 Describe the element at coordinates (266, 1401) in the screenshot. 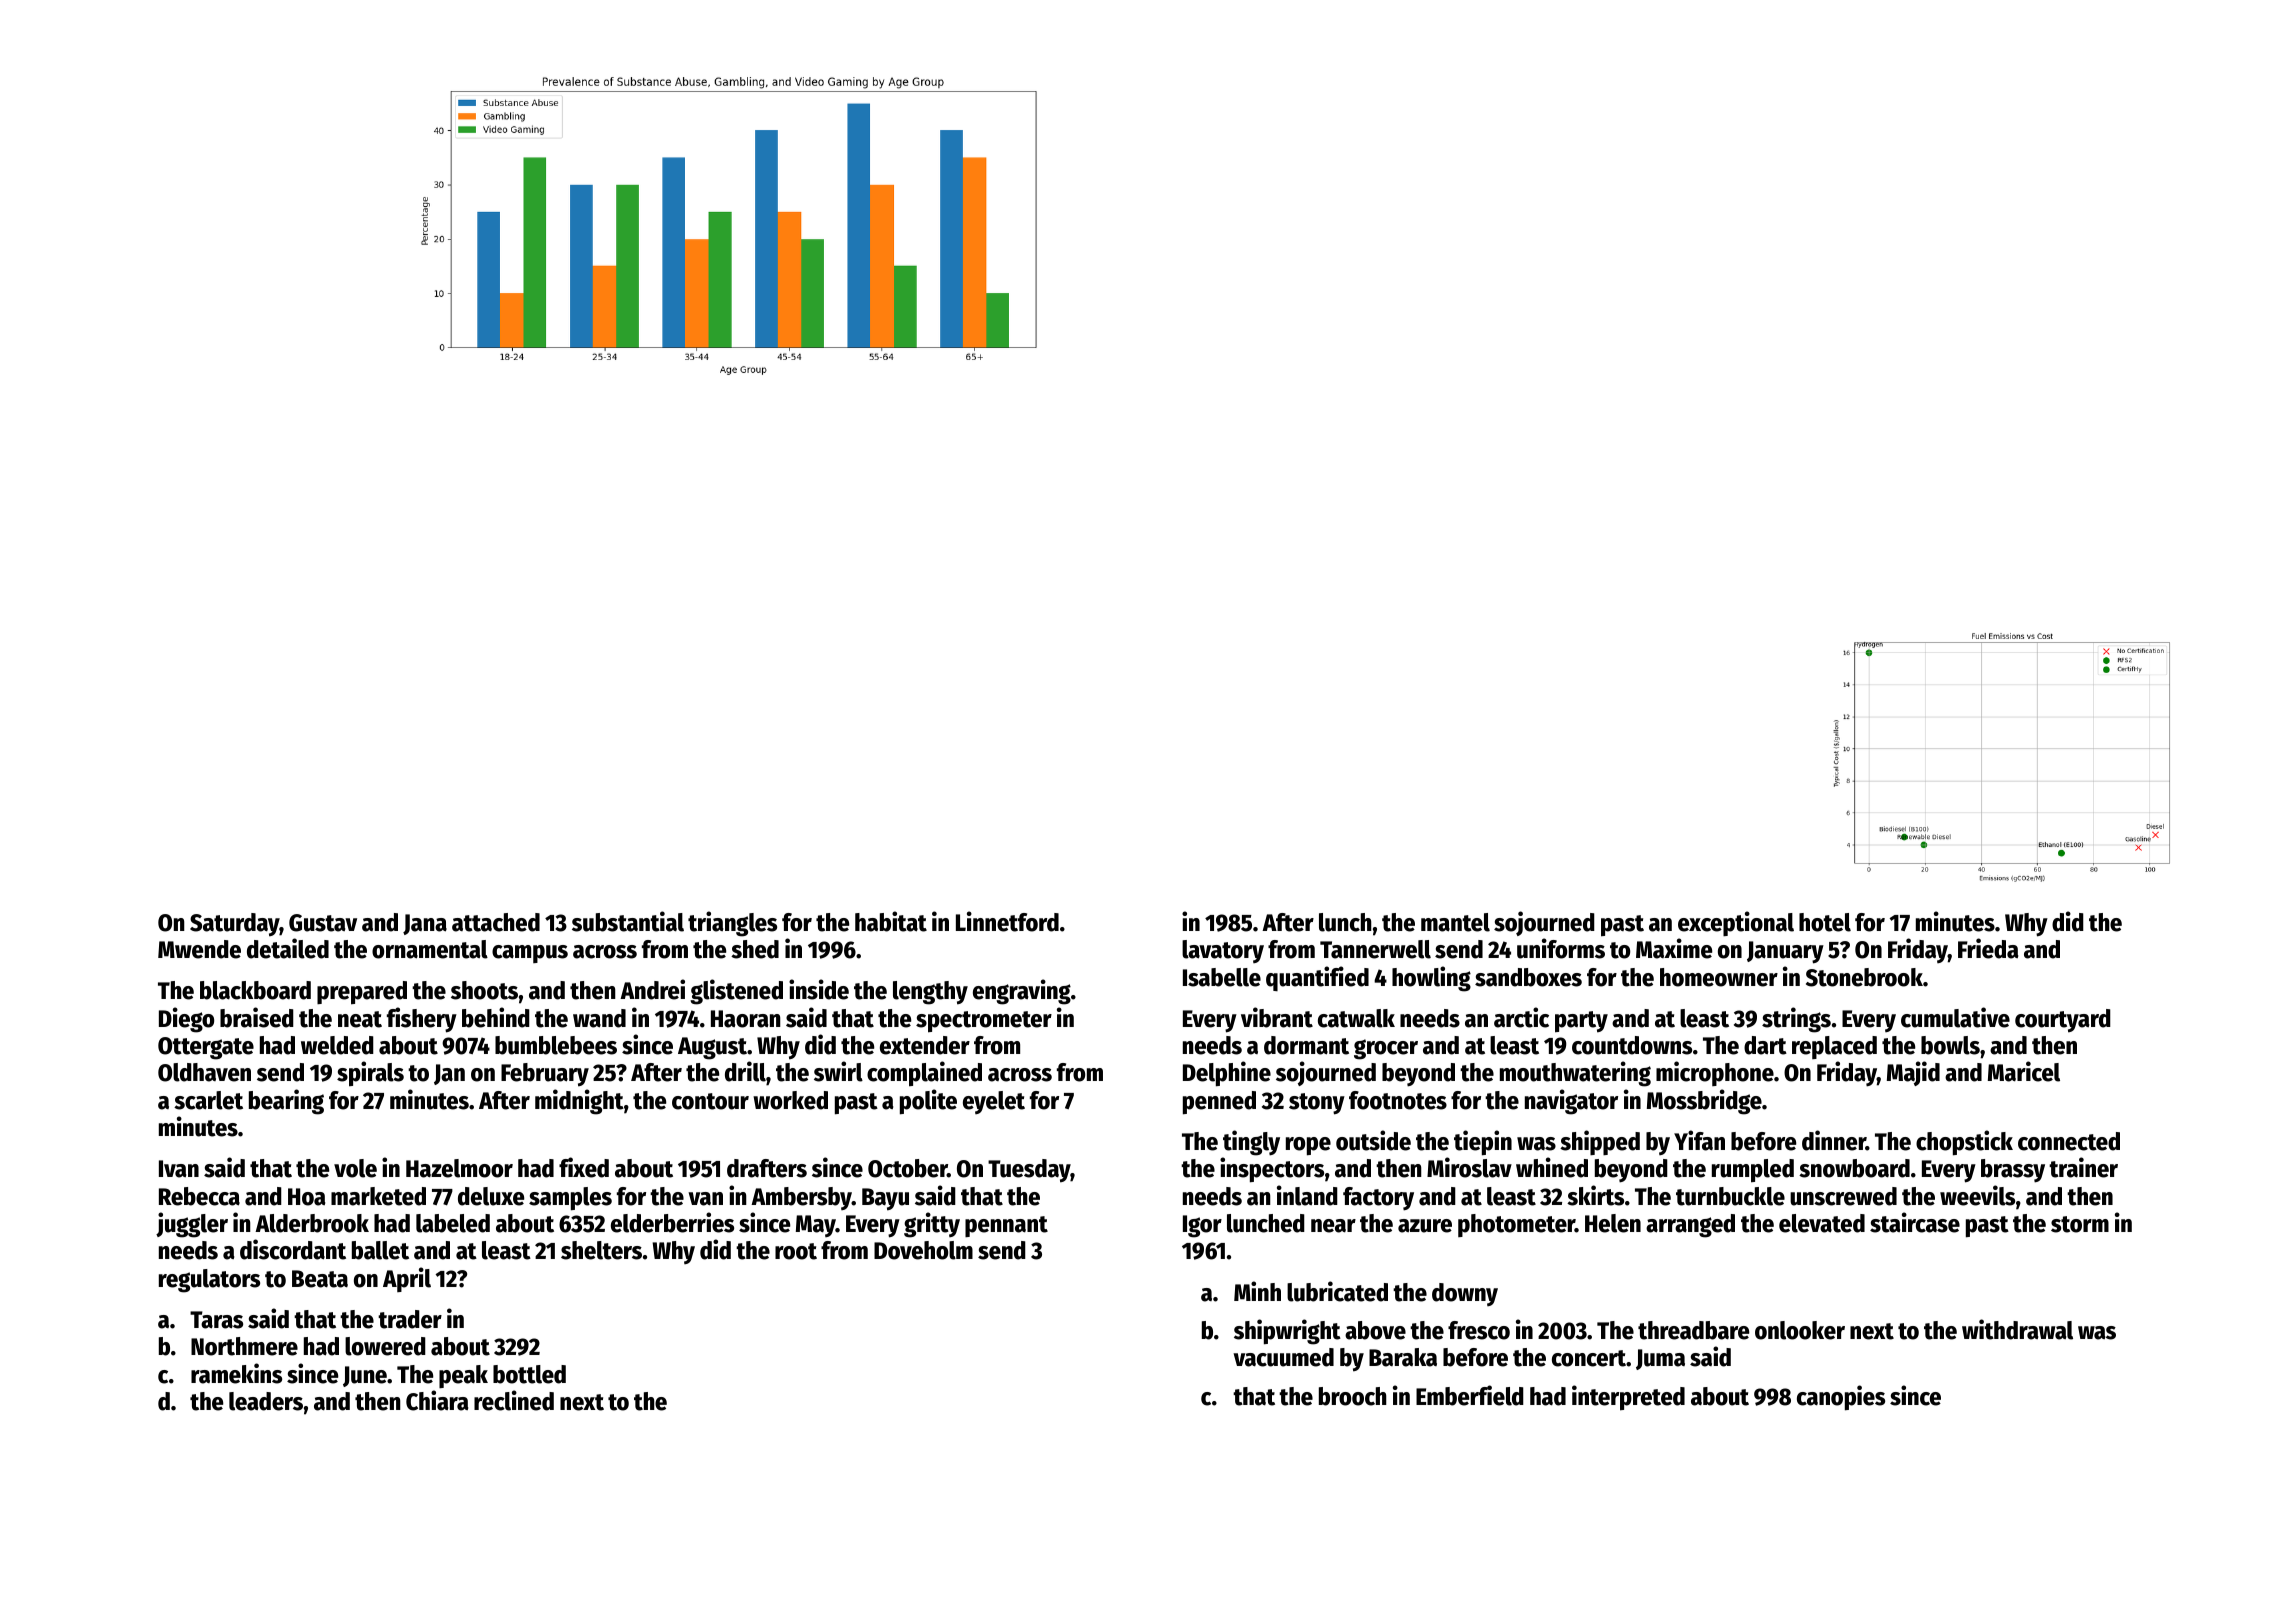

I see `leaders` at that location.
